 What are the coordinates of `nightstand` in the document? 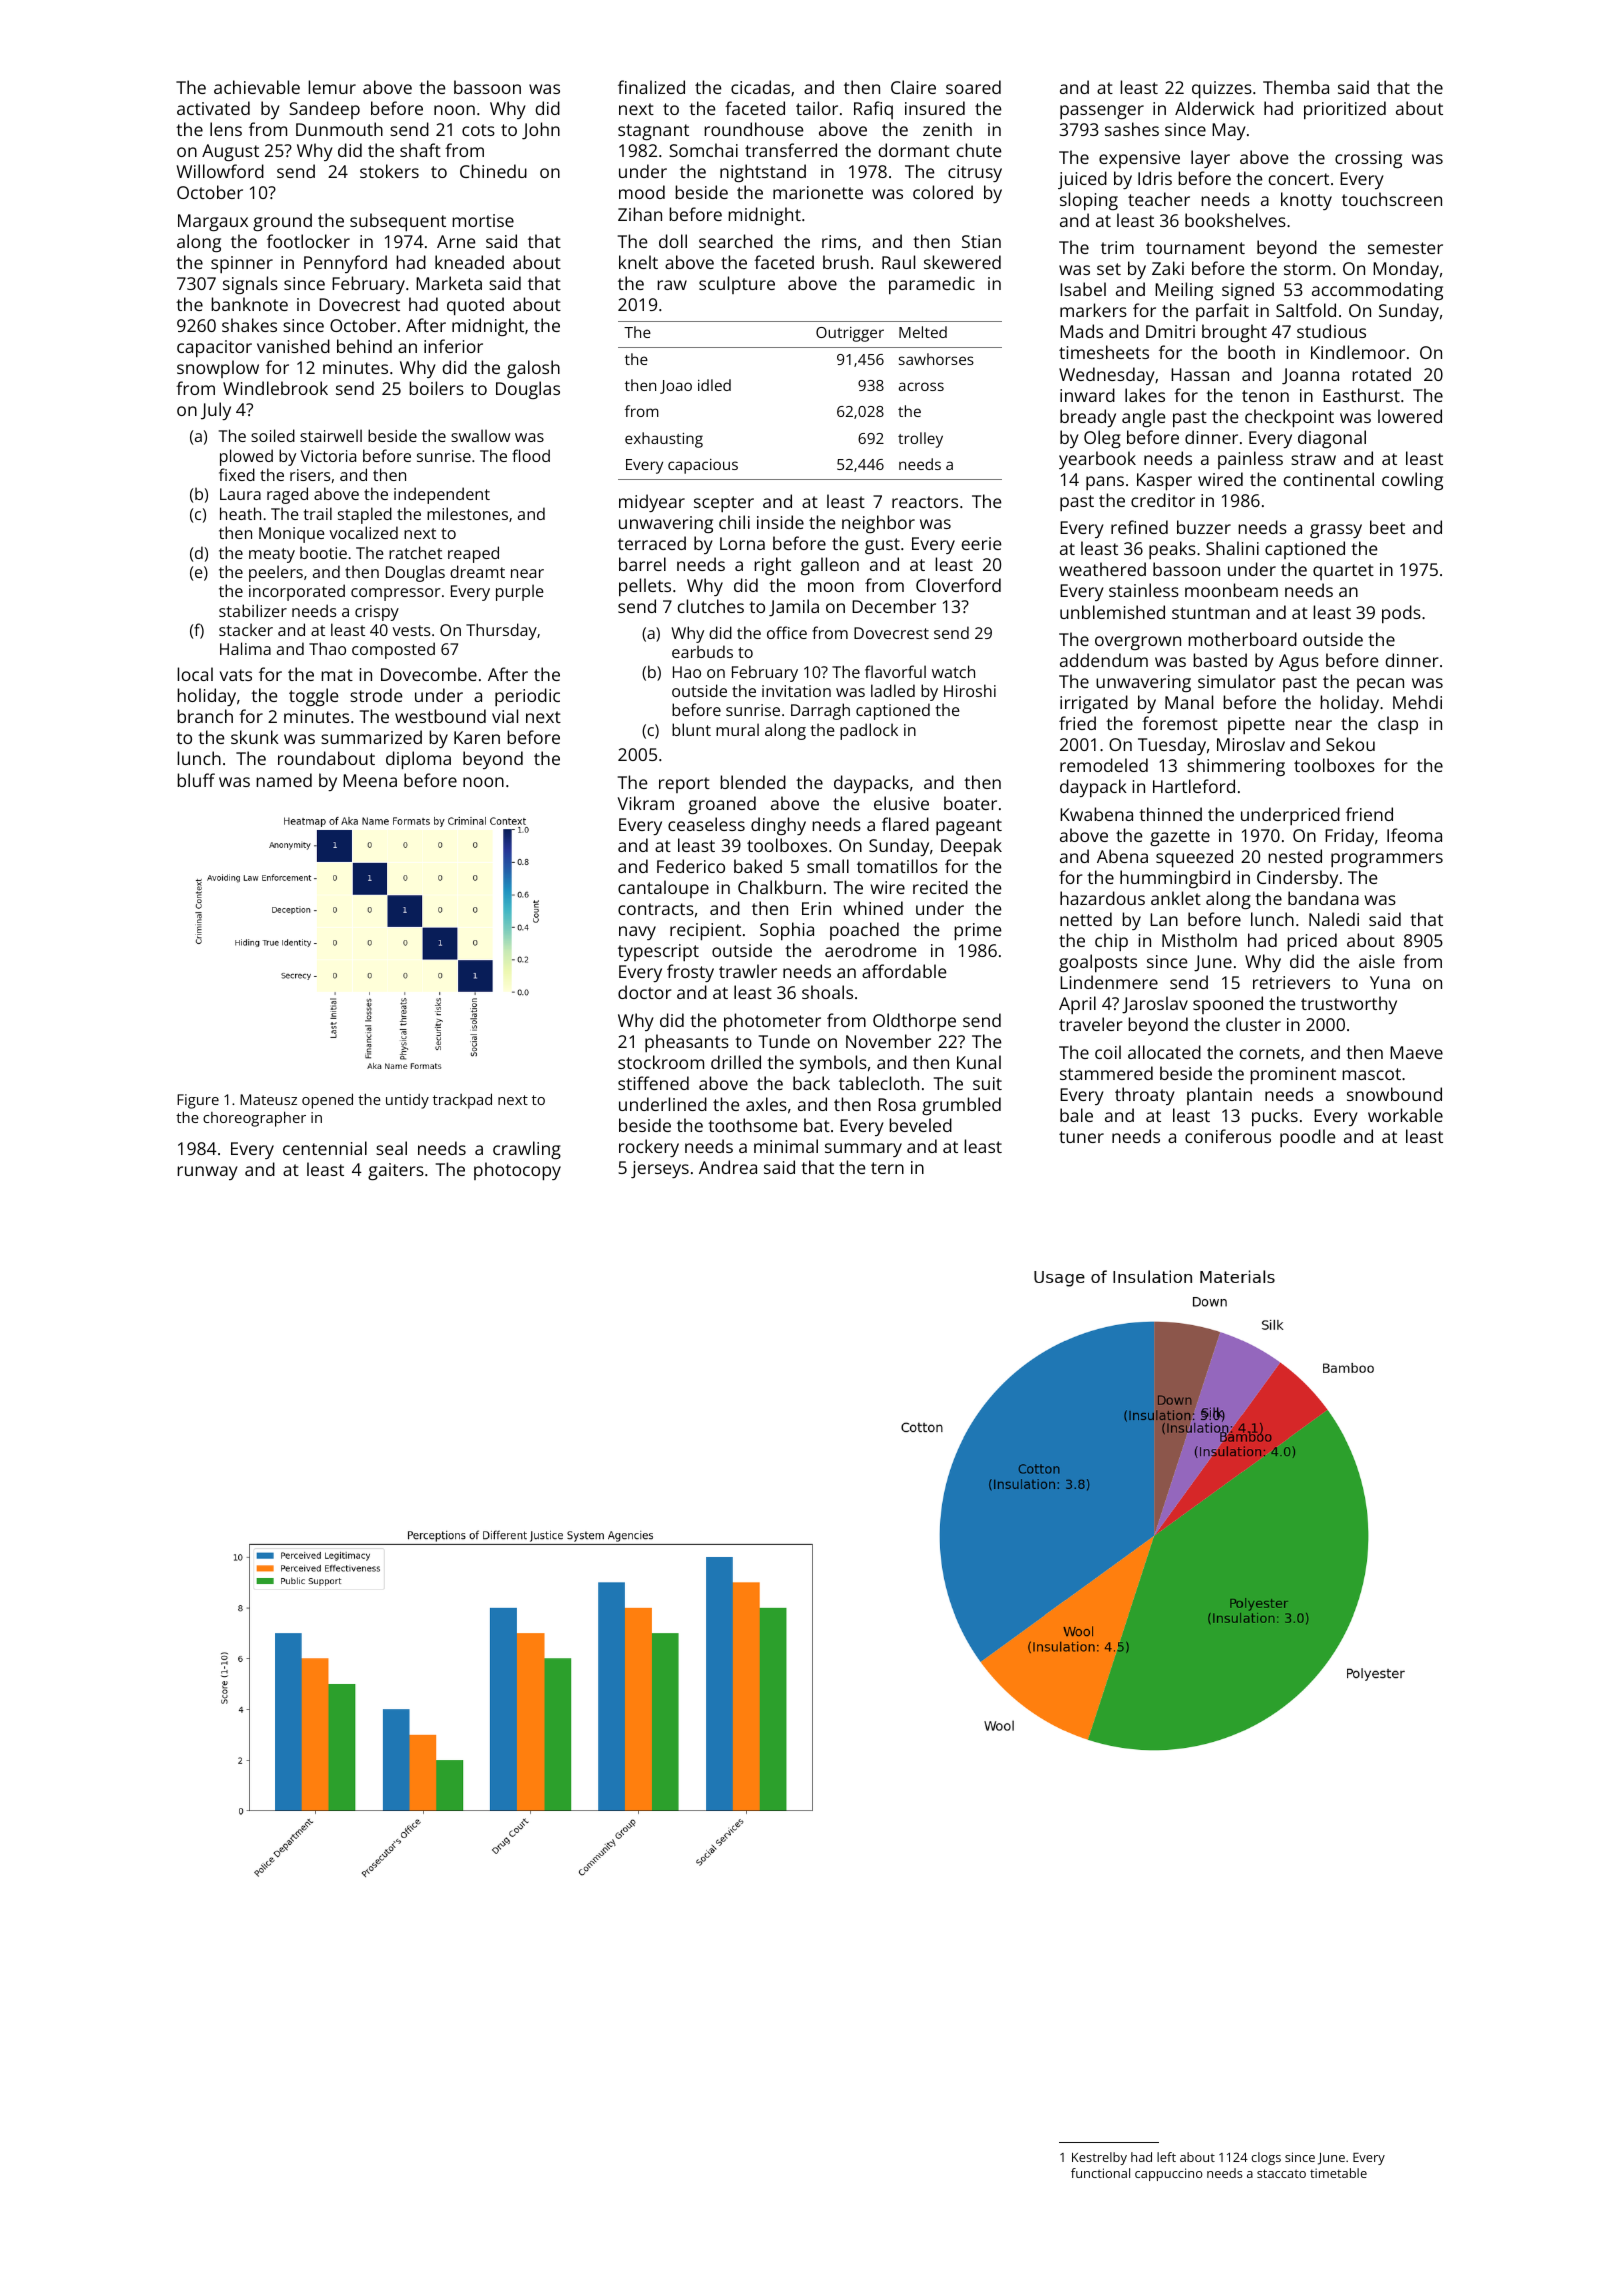 It's located at (763, 173).
